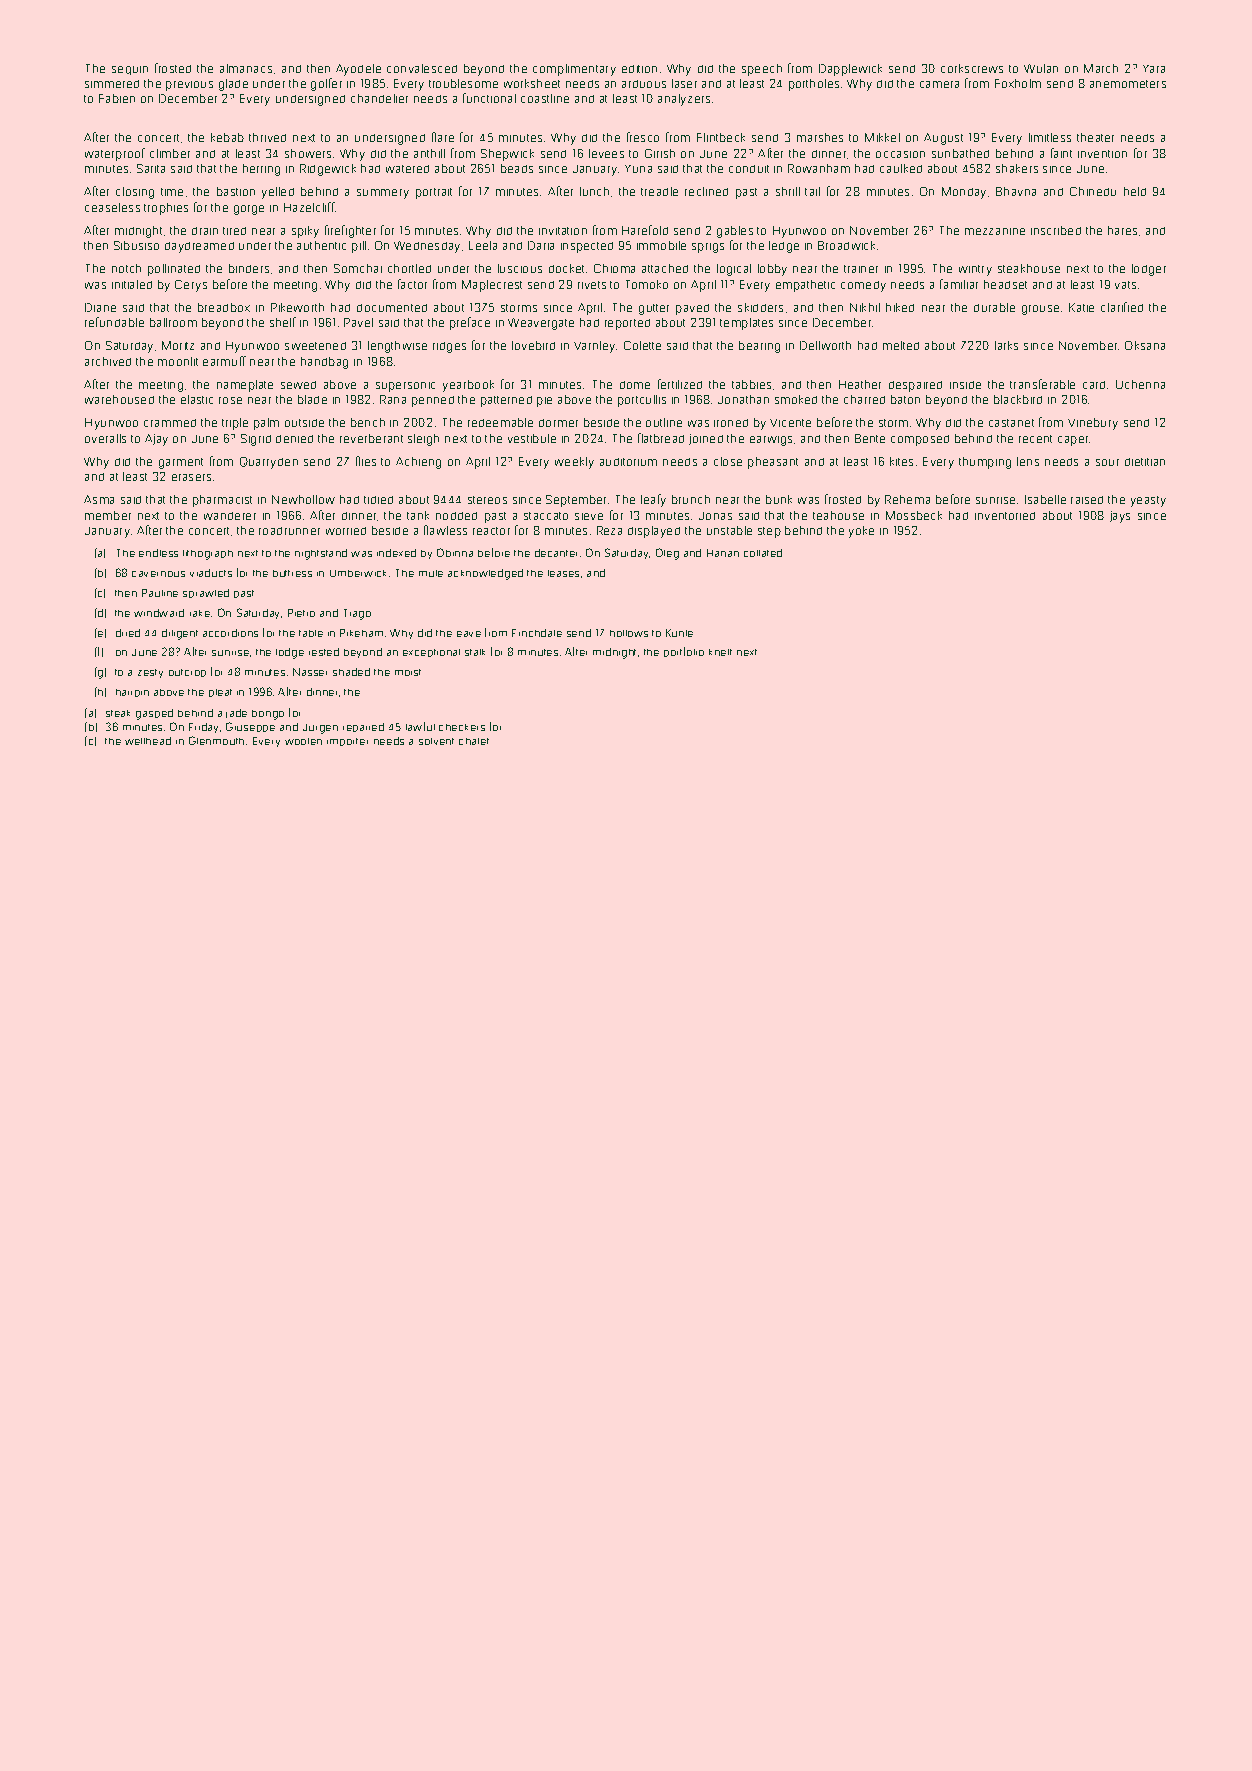 This screenshot has width=1252, height=1771. What do you see at coordinates (371, 438) in the screenshot?
I see `reverberant` at bounding box center [371, 438].
